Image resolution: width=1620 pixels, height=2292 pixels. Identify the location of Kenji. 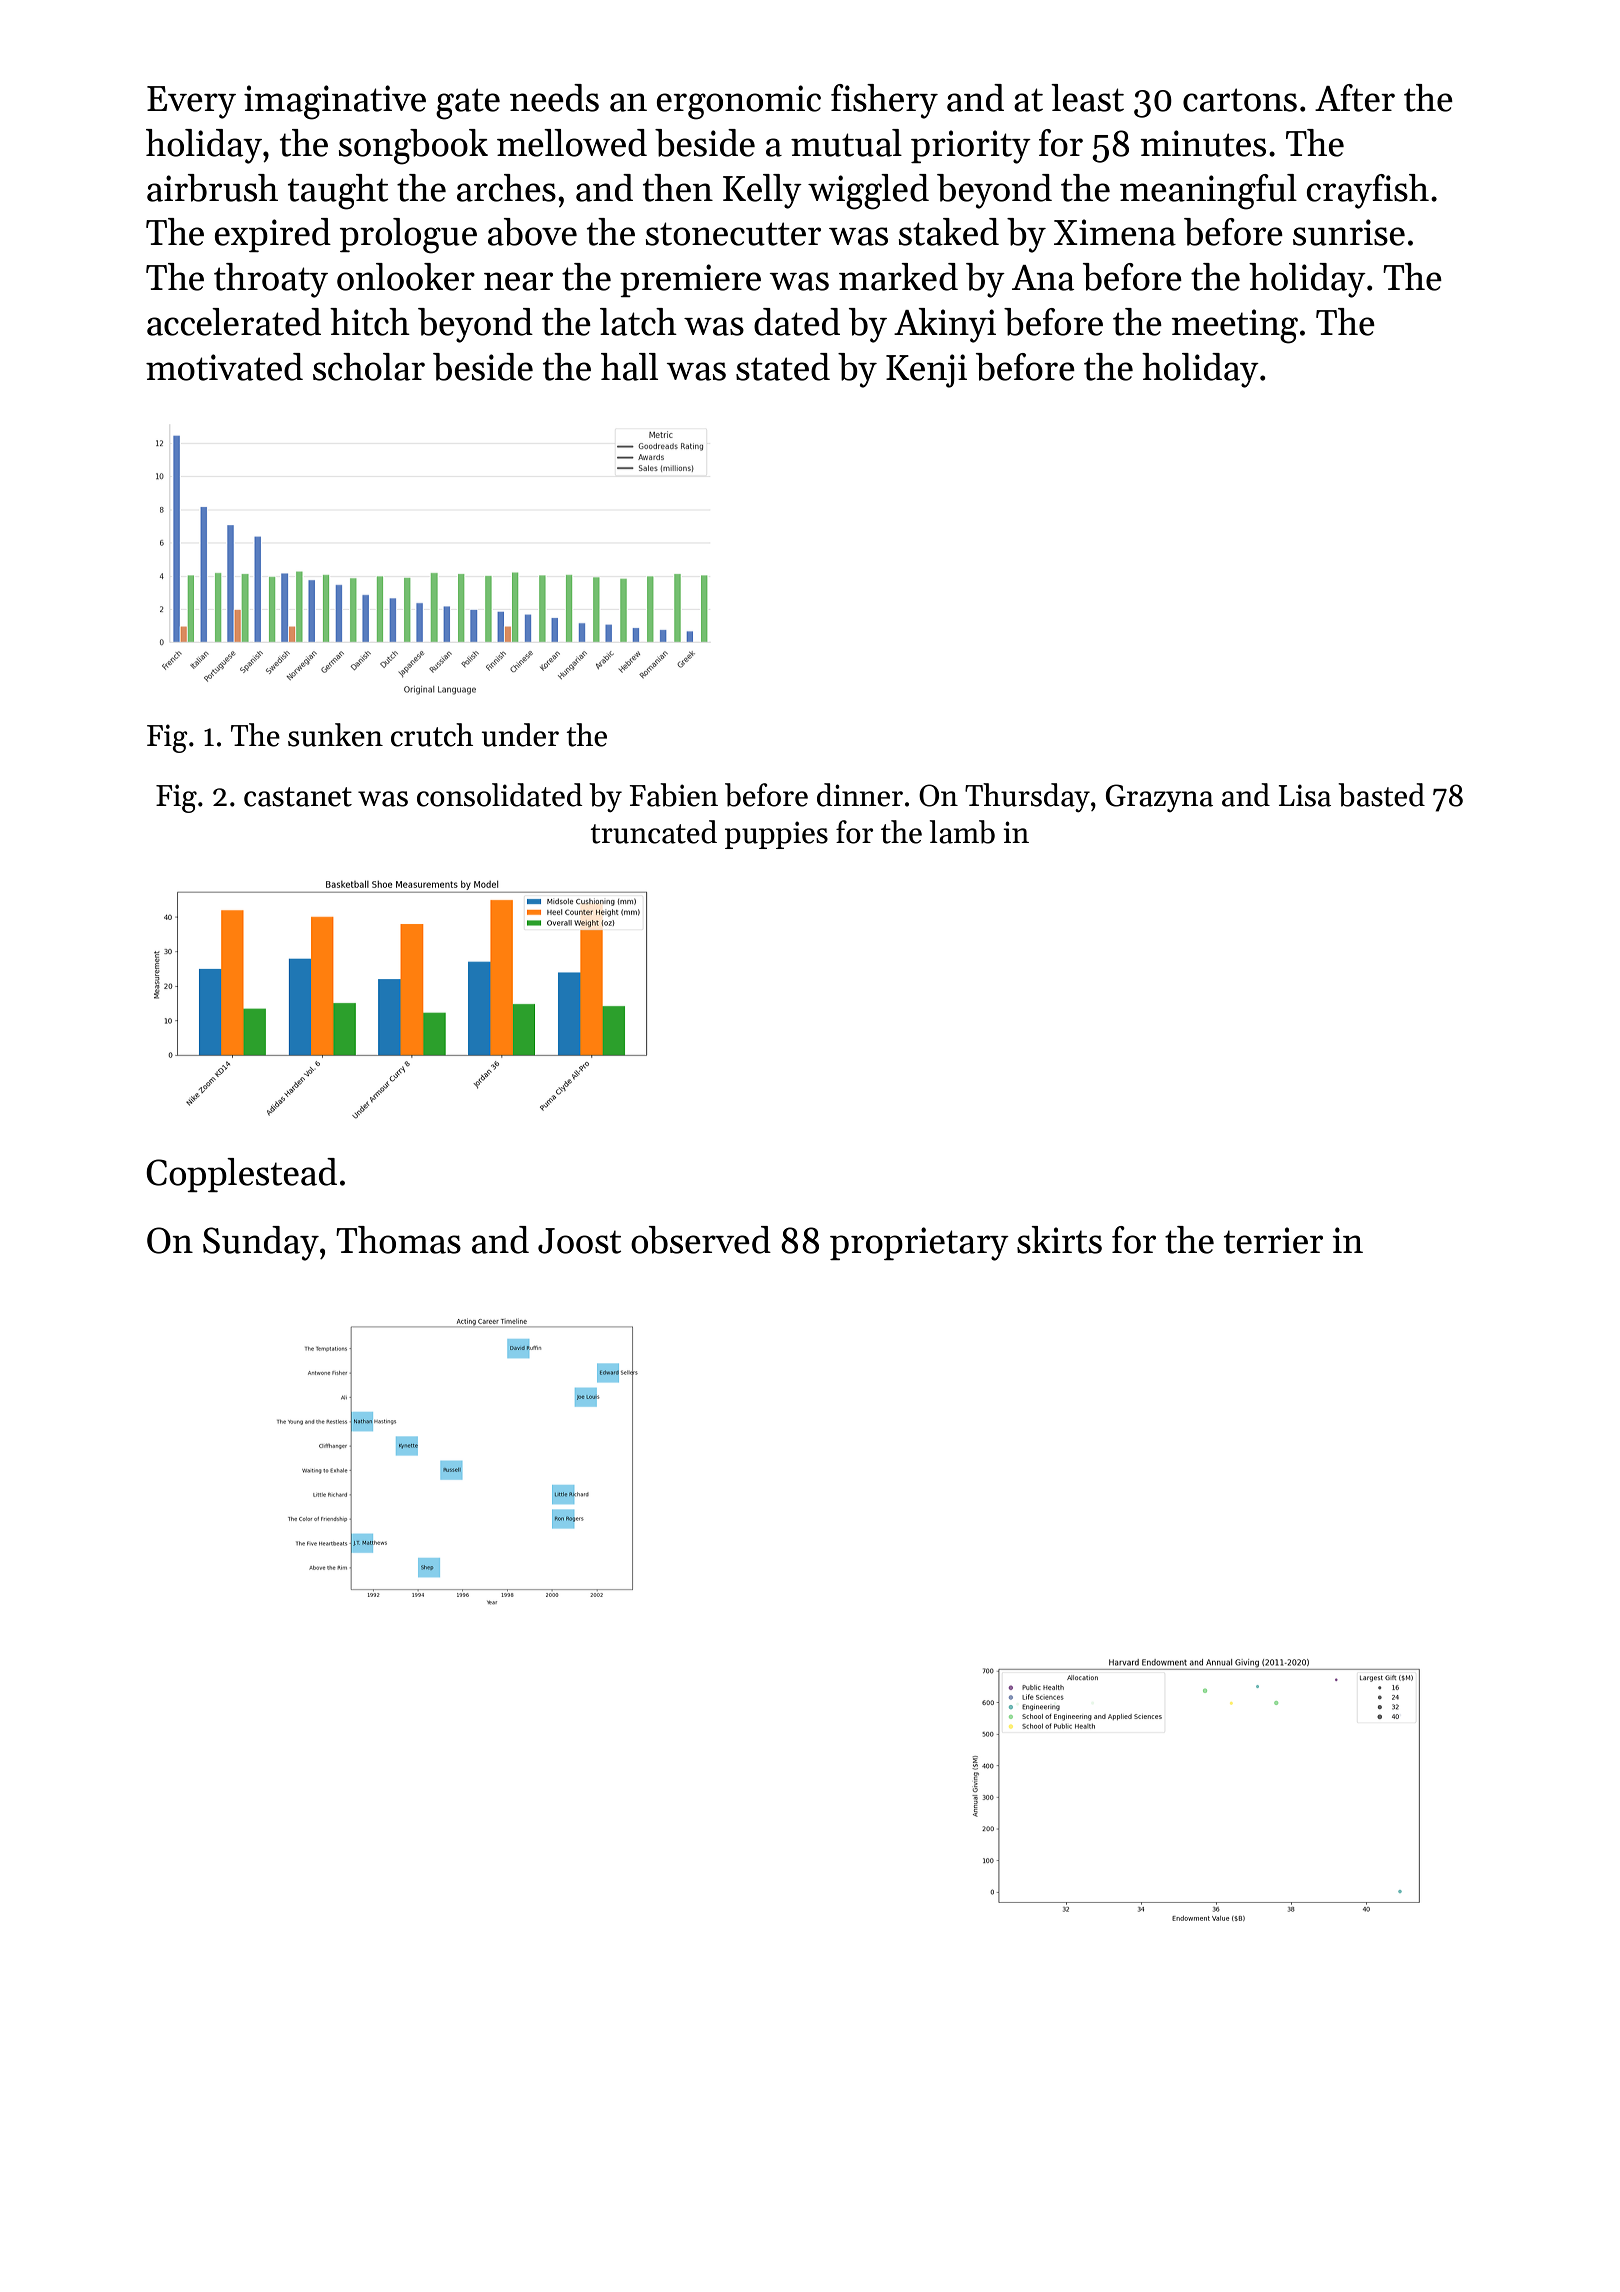
(926, 371).
